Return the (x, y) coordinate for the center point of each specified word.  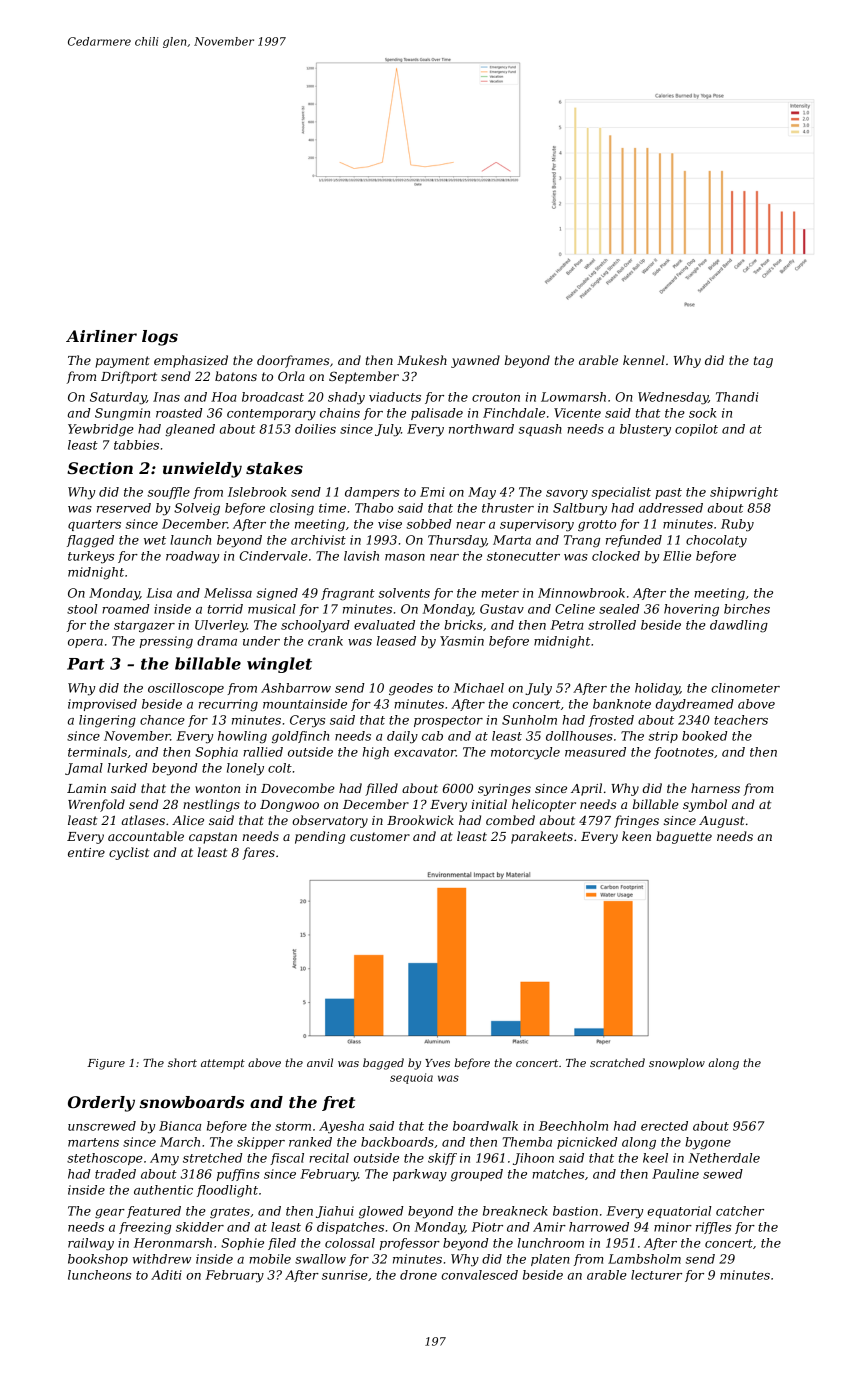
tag (763, 362)
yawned (475, 361)
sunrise (345, 1275)
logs (160, 338)
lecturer (656, 1275)
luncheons (99, 1275)
